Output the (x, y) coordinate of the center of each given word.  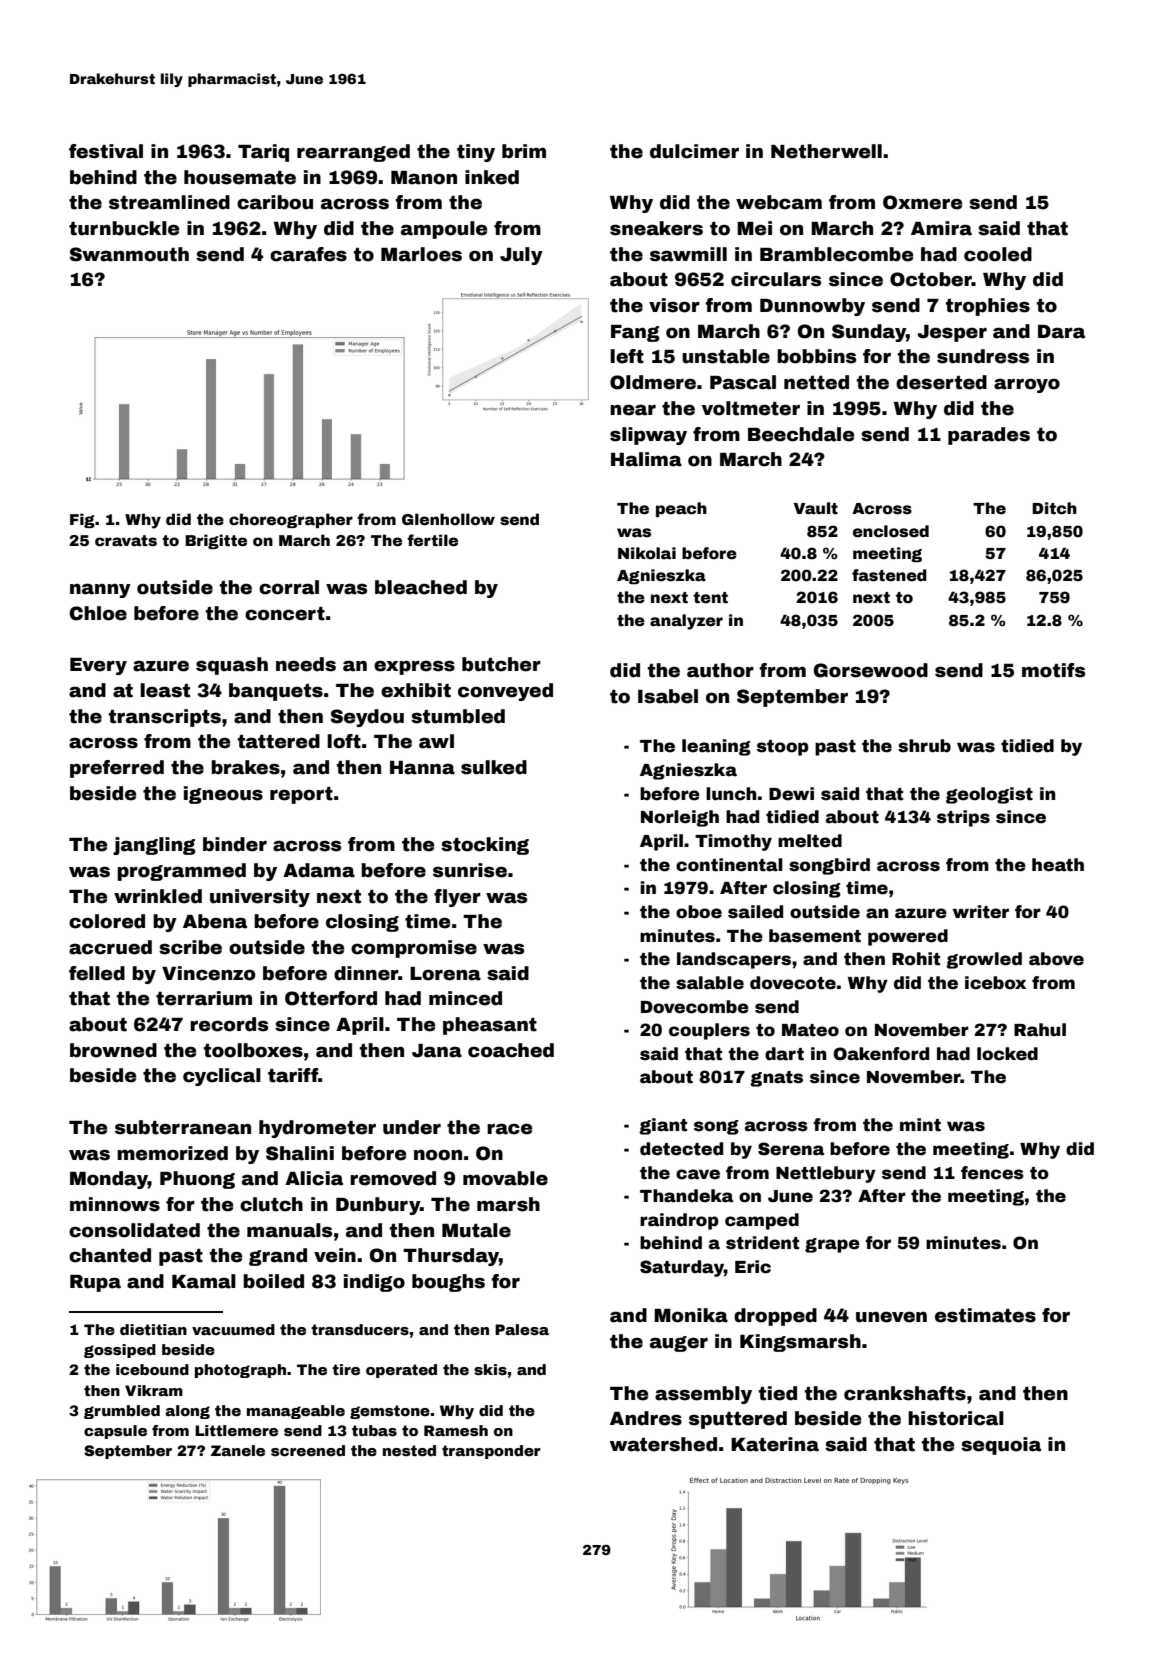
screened (308, 1450)
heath (1058, 865)
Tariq (263, 153)
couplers (709, 1031)
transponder (491, 1452)
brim (524, 151)
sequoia (1001, 1446)
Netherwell (826, 151)
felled (97, 973)
